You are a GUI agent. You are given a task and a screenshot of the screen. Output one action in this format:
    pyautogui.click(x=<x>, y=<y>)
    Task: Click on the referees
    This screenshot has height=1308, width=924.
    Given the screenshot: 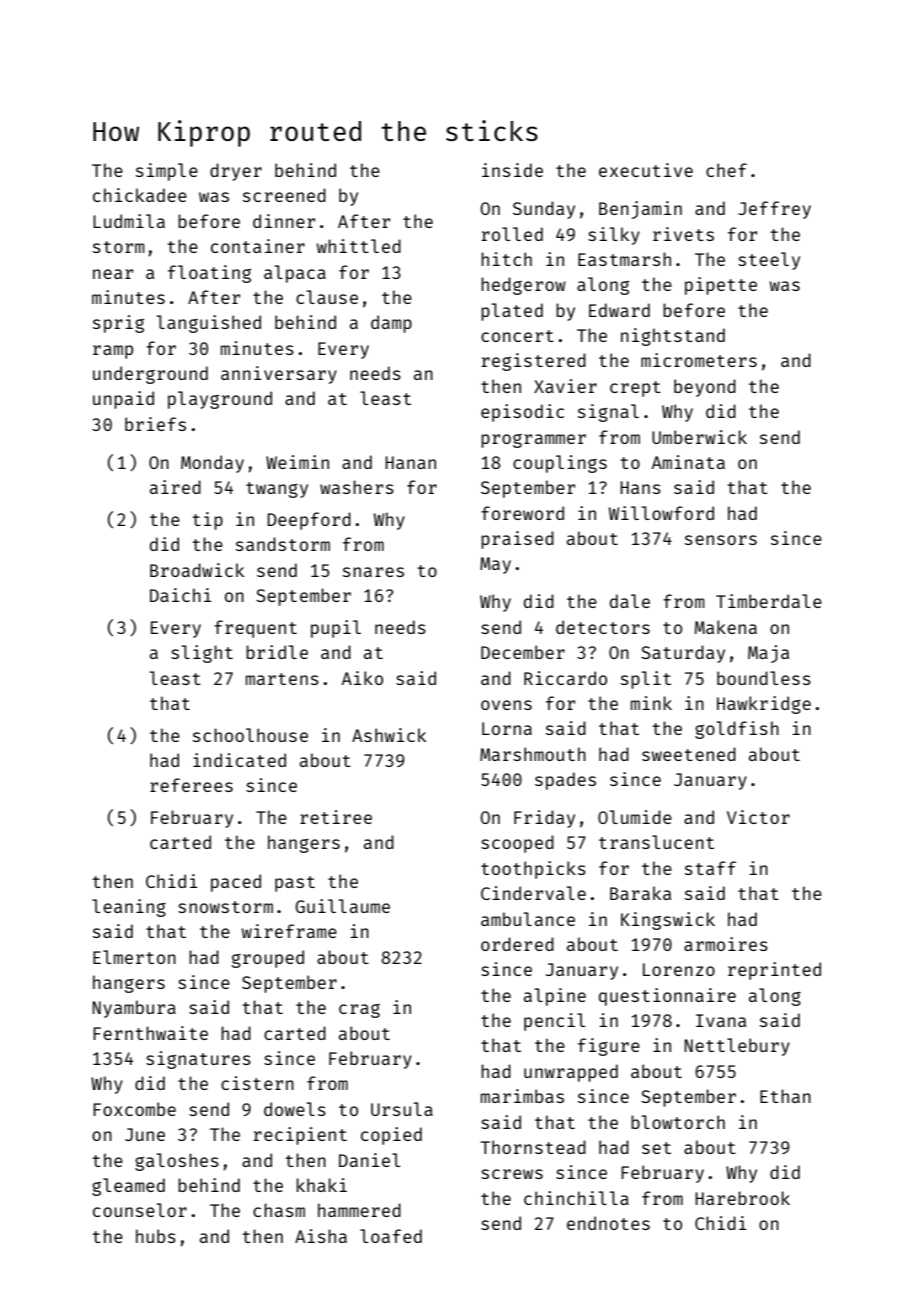 What is the action you would take?
    pyautogui.click(x=191, y=785)
